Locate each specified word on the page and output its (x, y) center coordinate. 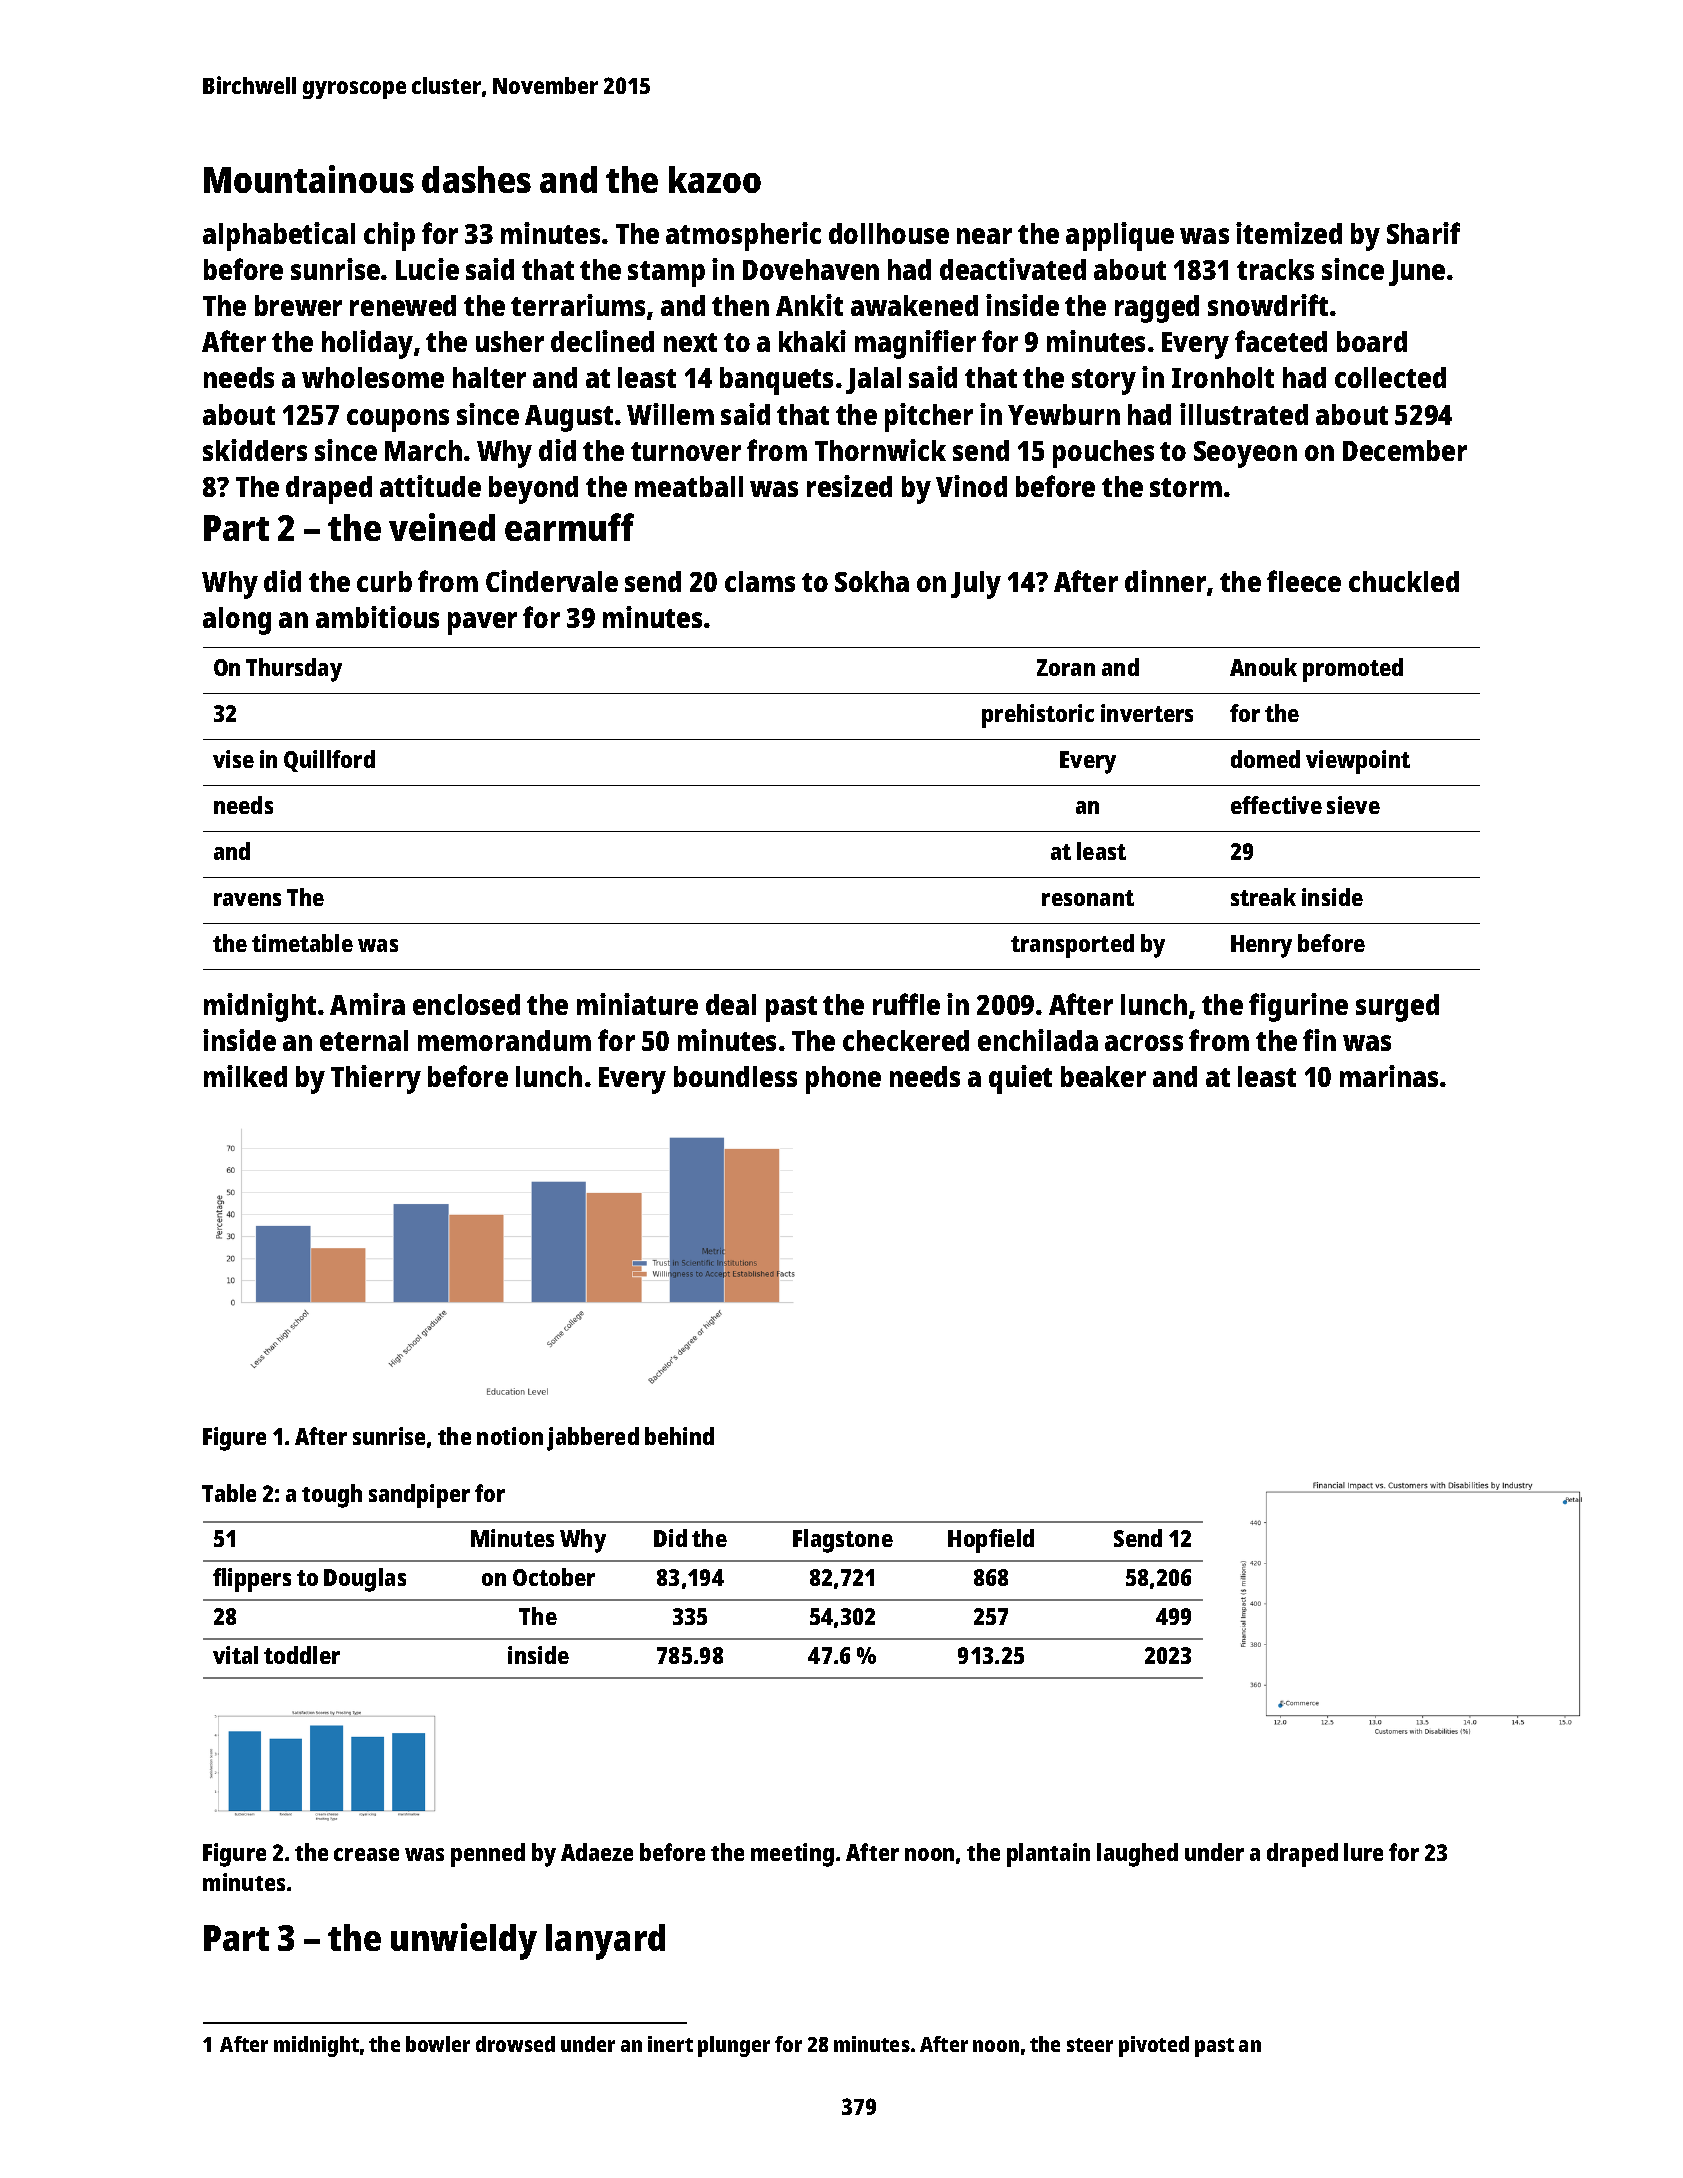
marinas (1389, 1076)
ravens (247, 899)
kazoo (715, 179)
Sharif (1423, 233)
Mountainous (309, 179)
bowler (438, 2044)
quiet (1020, 1079)
